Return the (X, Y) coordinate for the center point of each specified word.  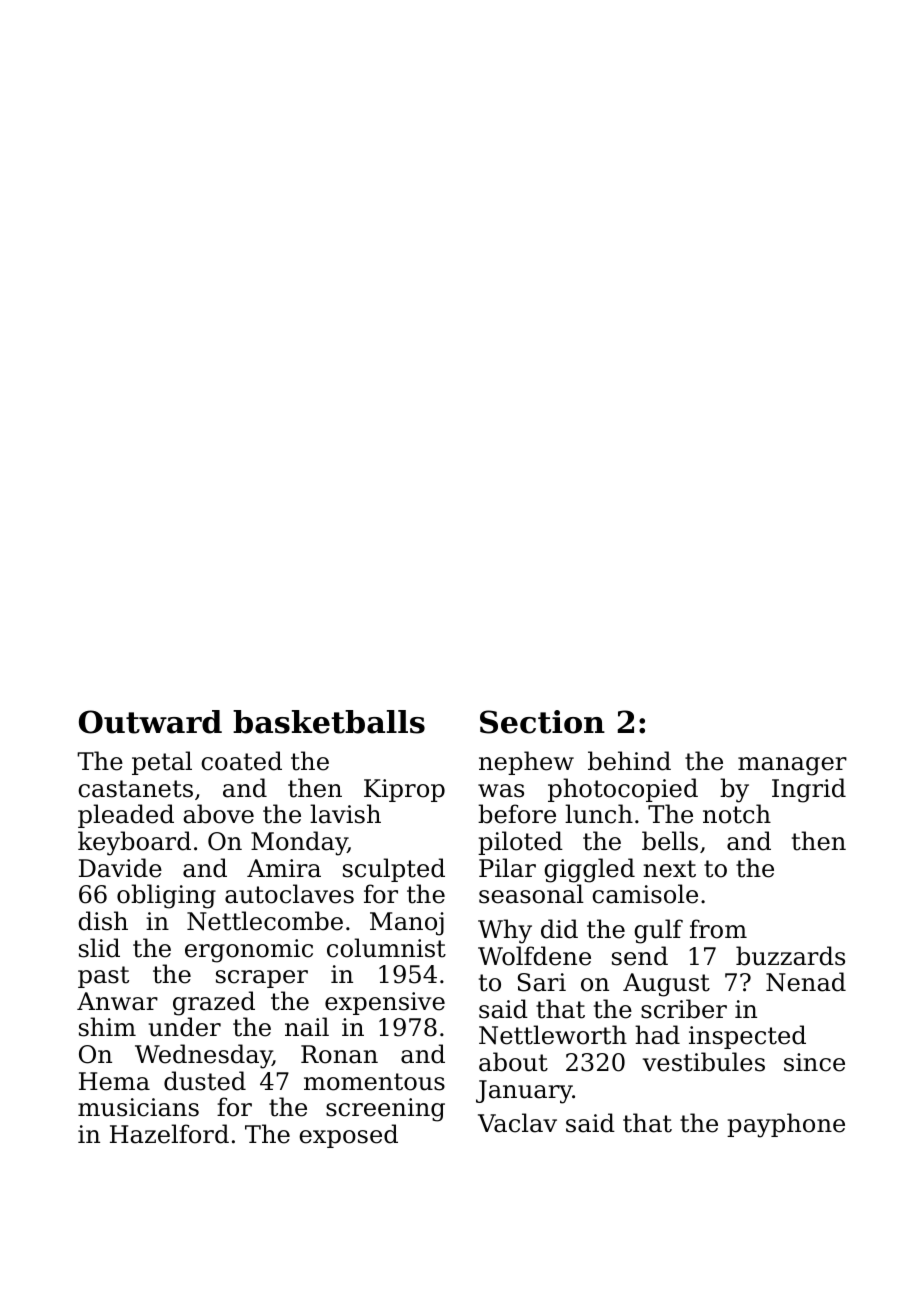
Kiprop (404, 790)
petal (162, 763)
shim (107, 1027)
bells (670, 841)
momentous (374, 1082)
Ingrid (809, 790)
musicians (138, 1107)
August (666, 985)
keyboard (134, 843)
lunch (599, 814)
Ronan (339, 1054)
